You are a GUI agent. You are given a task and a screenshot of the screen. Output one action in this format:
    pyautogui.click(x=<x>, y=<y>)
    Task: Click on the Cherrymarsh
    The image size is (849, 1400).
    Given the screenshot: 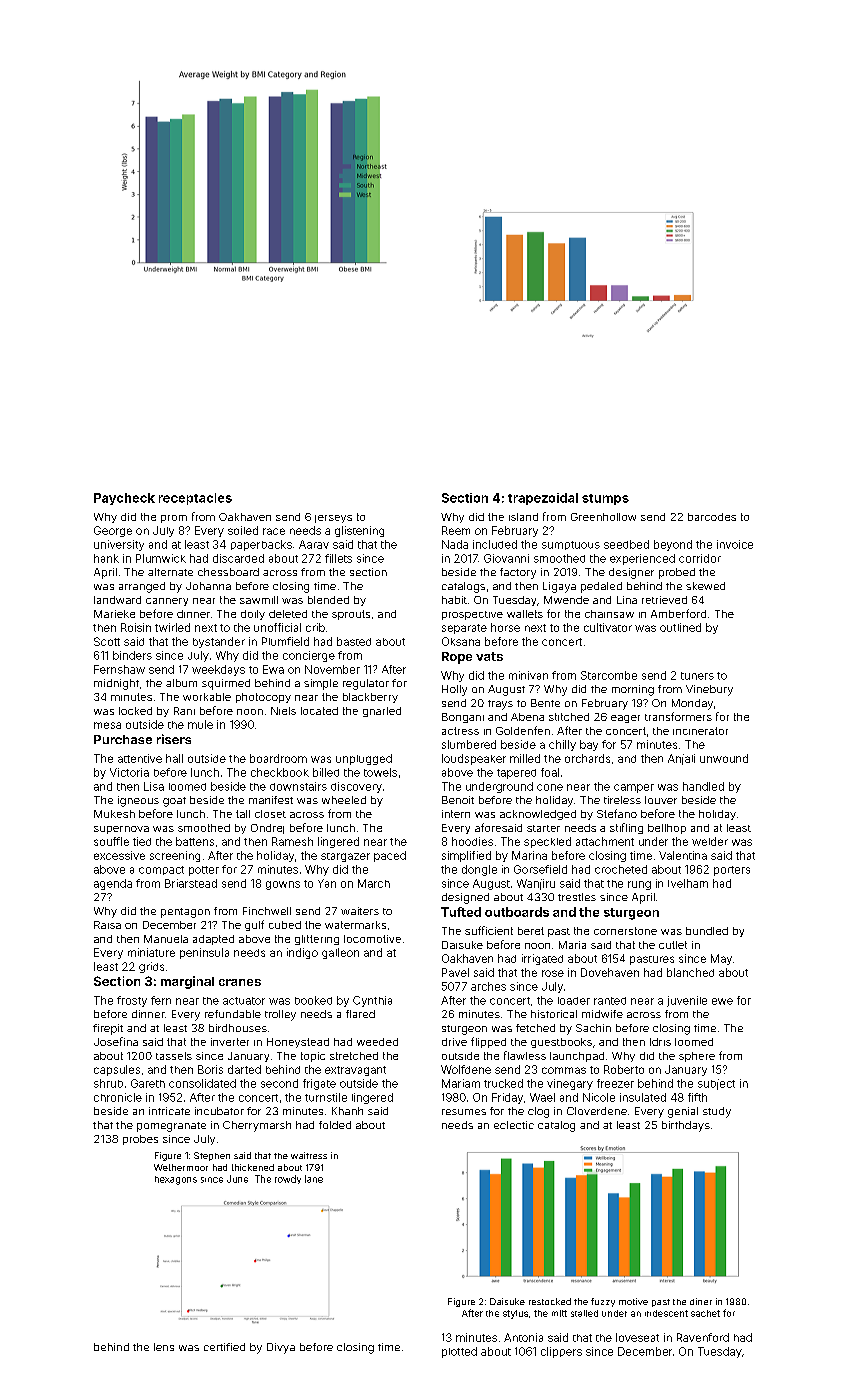 What is the action you would take?
    pyautogui.click(x=257, y=1126)
